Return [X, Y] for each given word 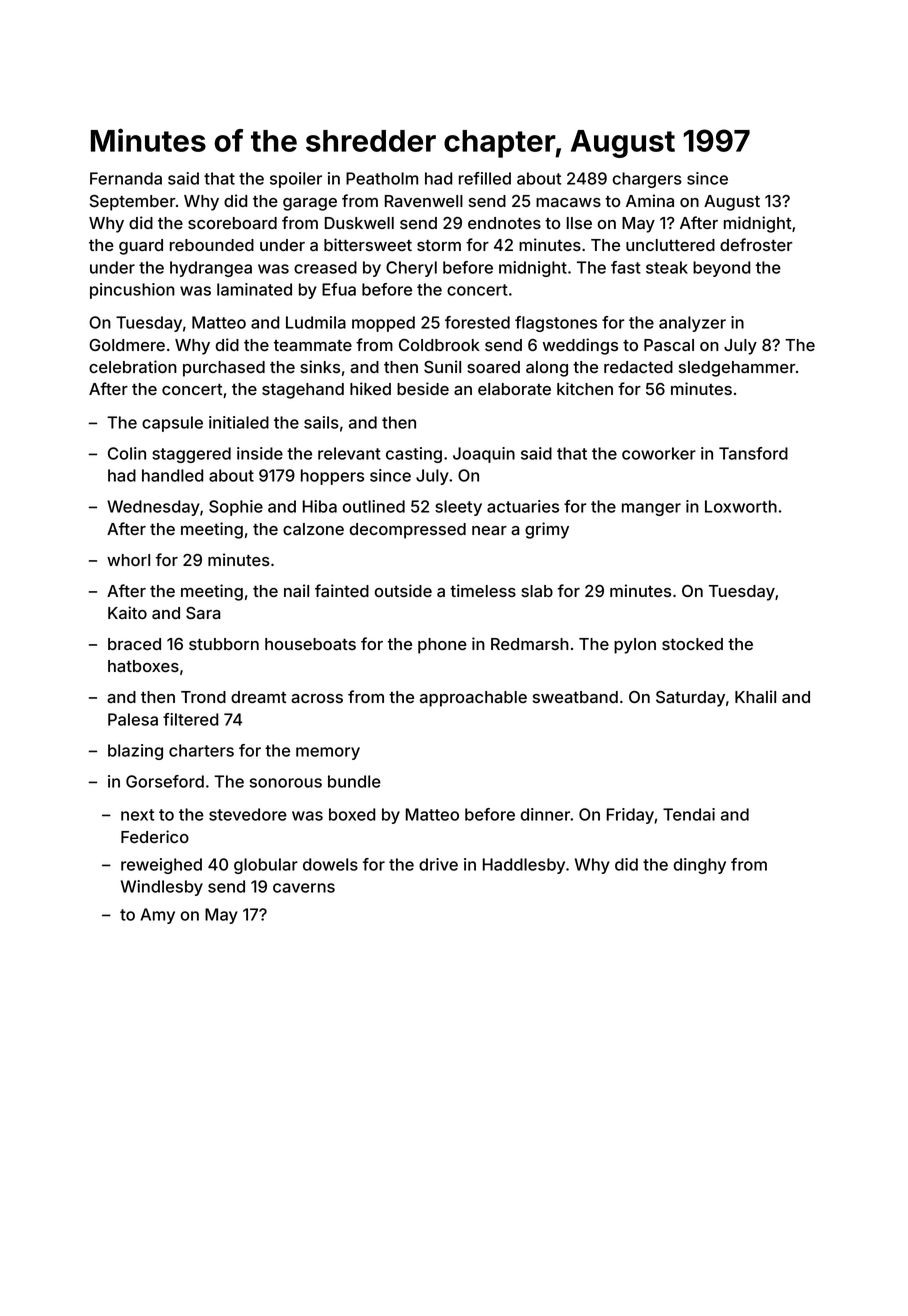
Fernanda [126, 178]
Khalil [755, 696]
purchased [224, 369]
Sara [203, 613]
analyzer [692, 324]
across [317, 698]
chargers [647, 180]
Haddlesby [524, 866]
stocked [692, 644]
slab [537, 591]
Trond [203, 697]
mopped [383, 324]
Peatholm [382, 178]
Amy [157, 916]
